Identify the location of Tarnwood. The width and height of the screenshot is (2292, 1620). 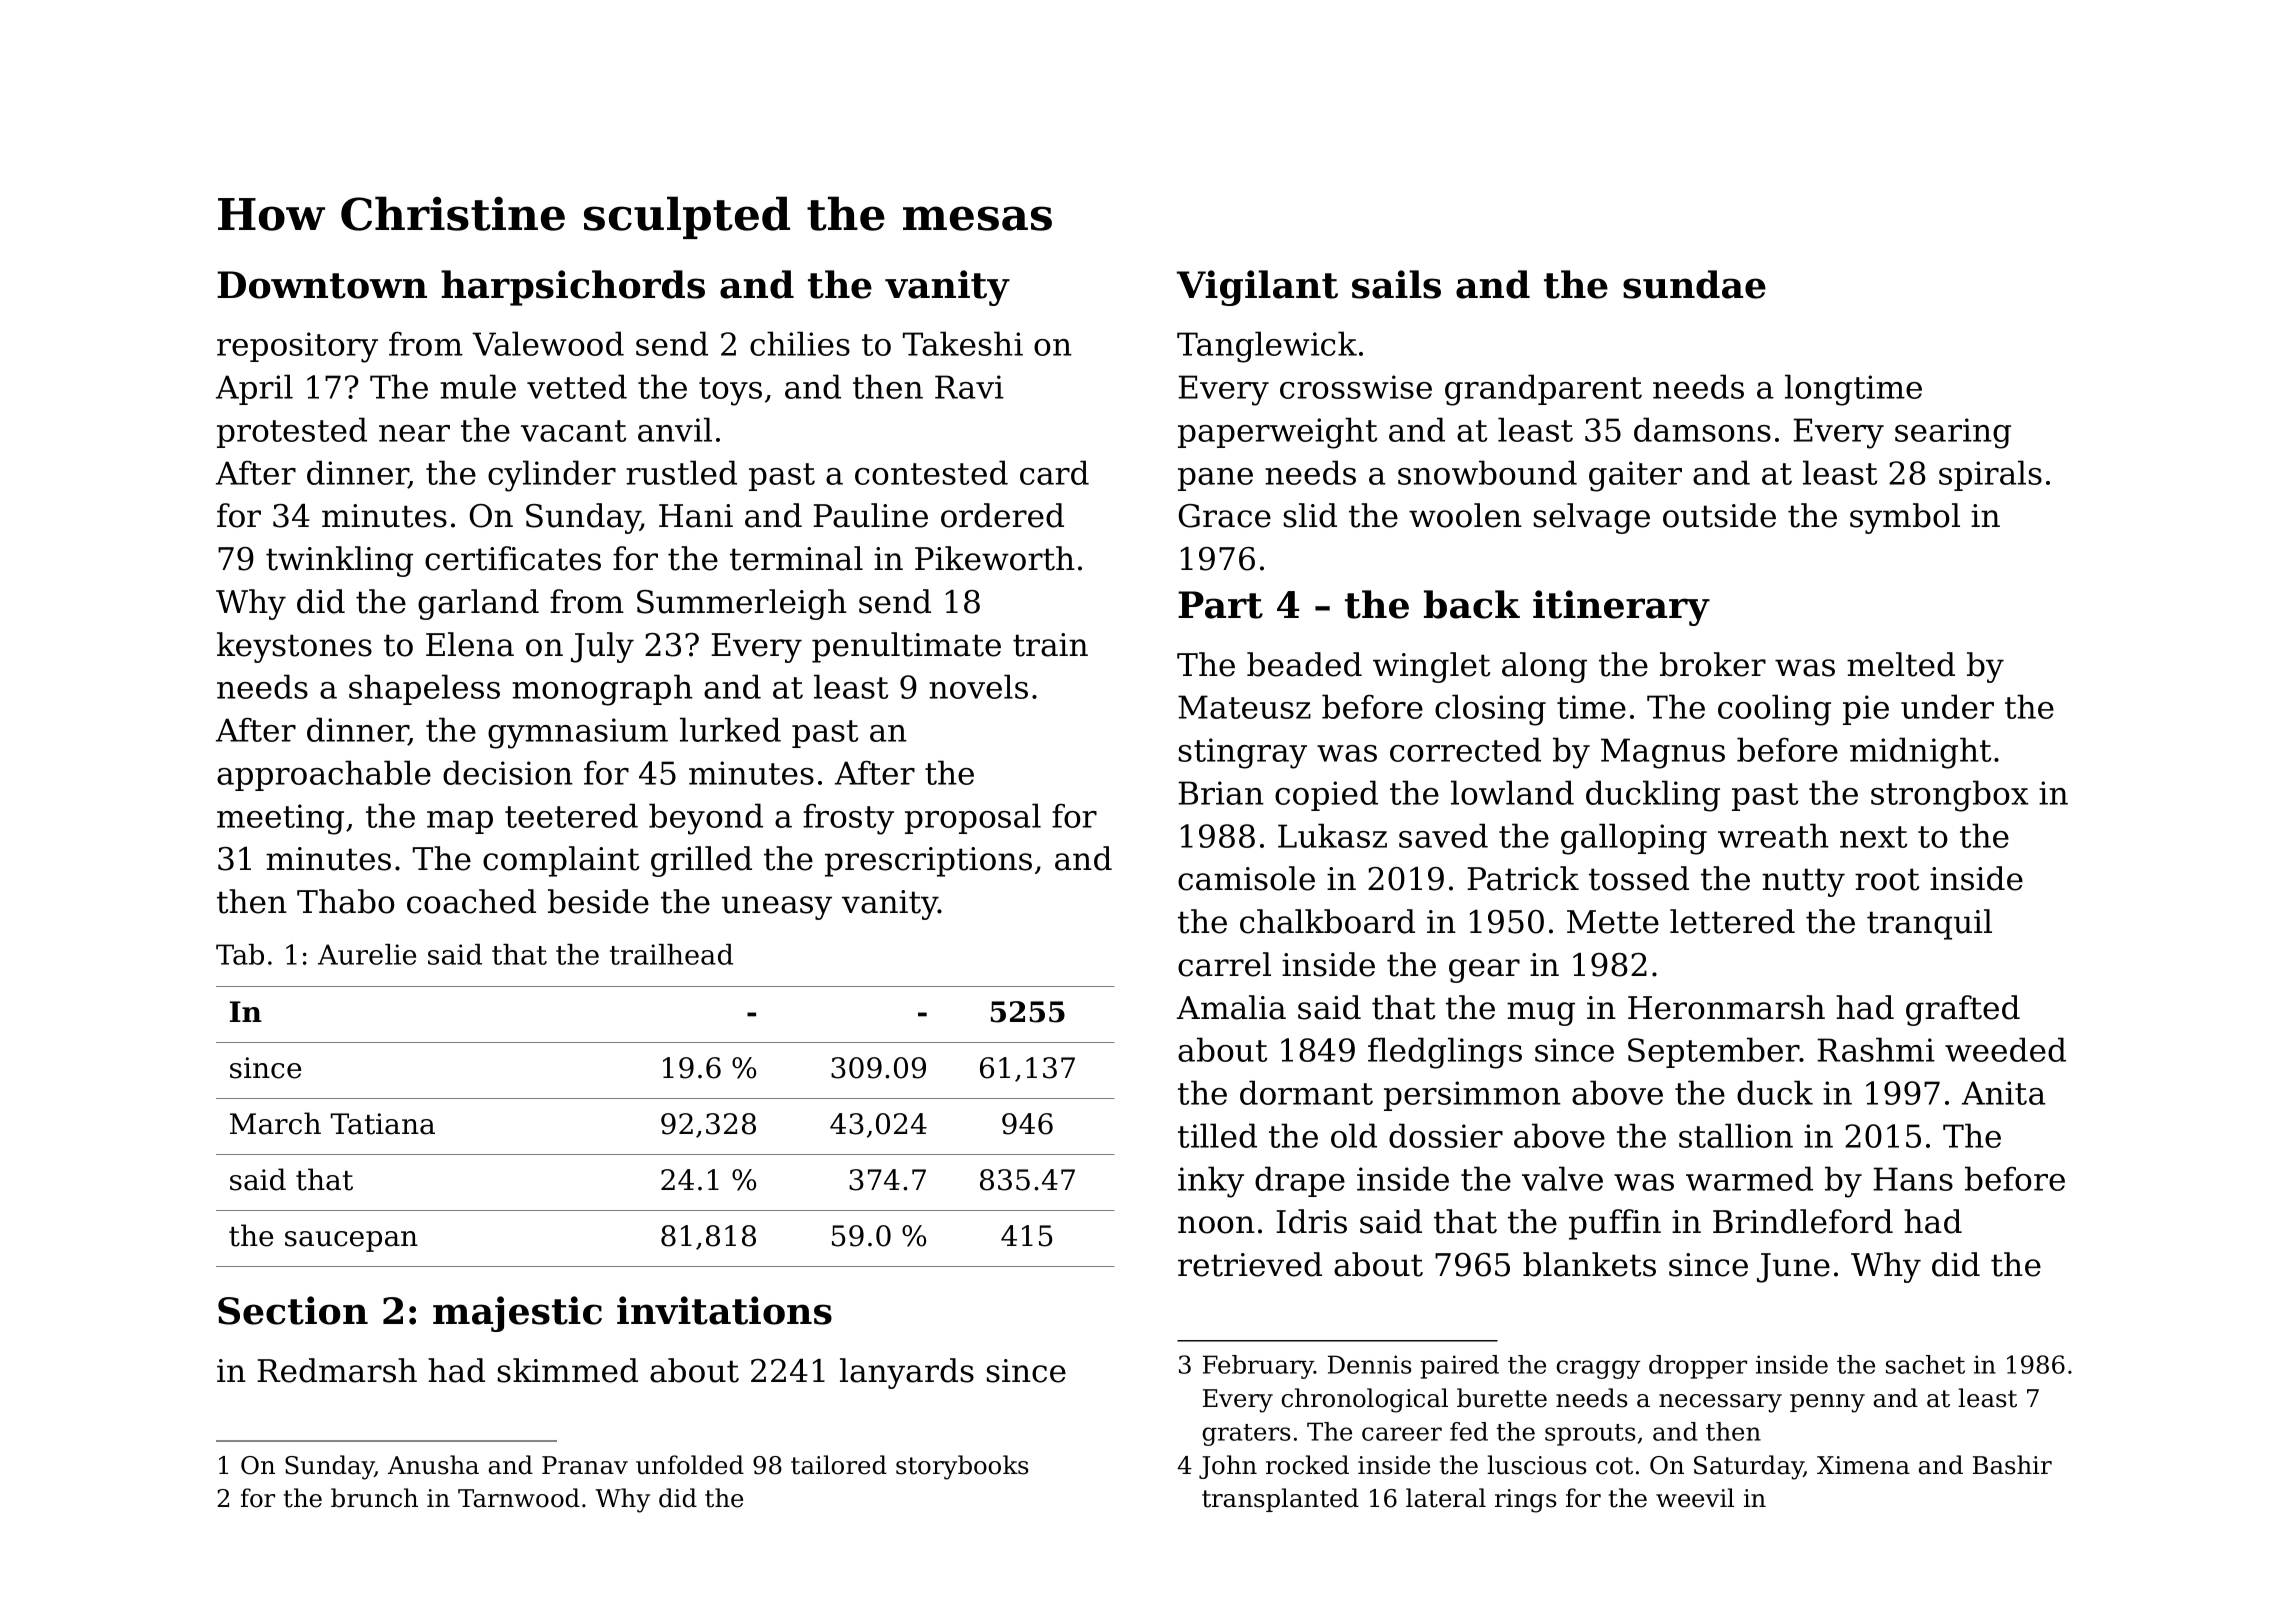
(519, 1498).
